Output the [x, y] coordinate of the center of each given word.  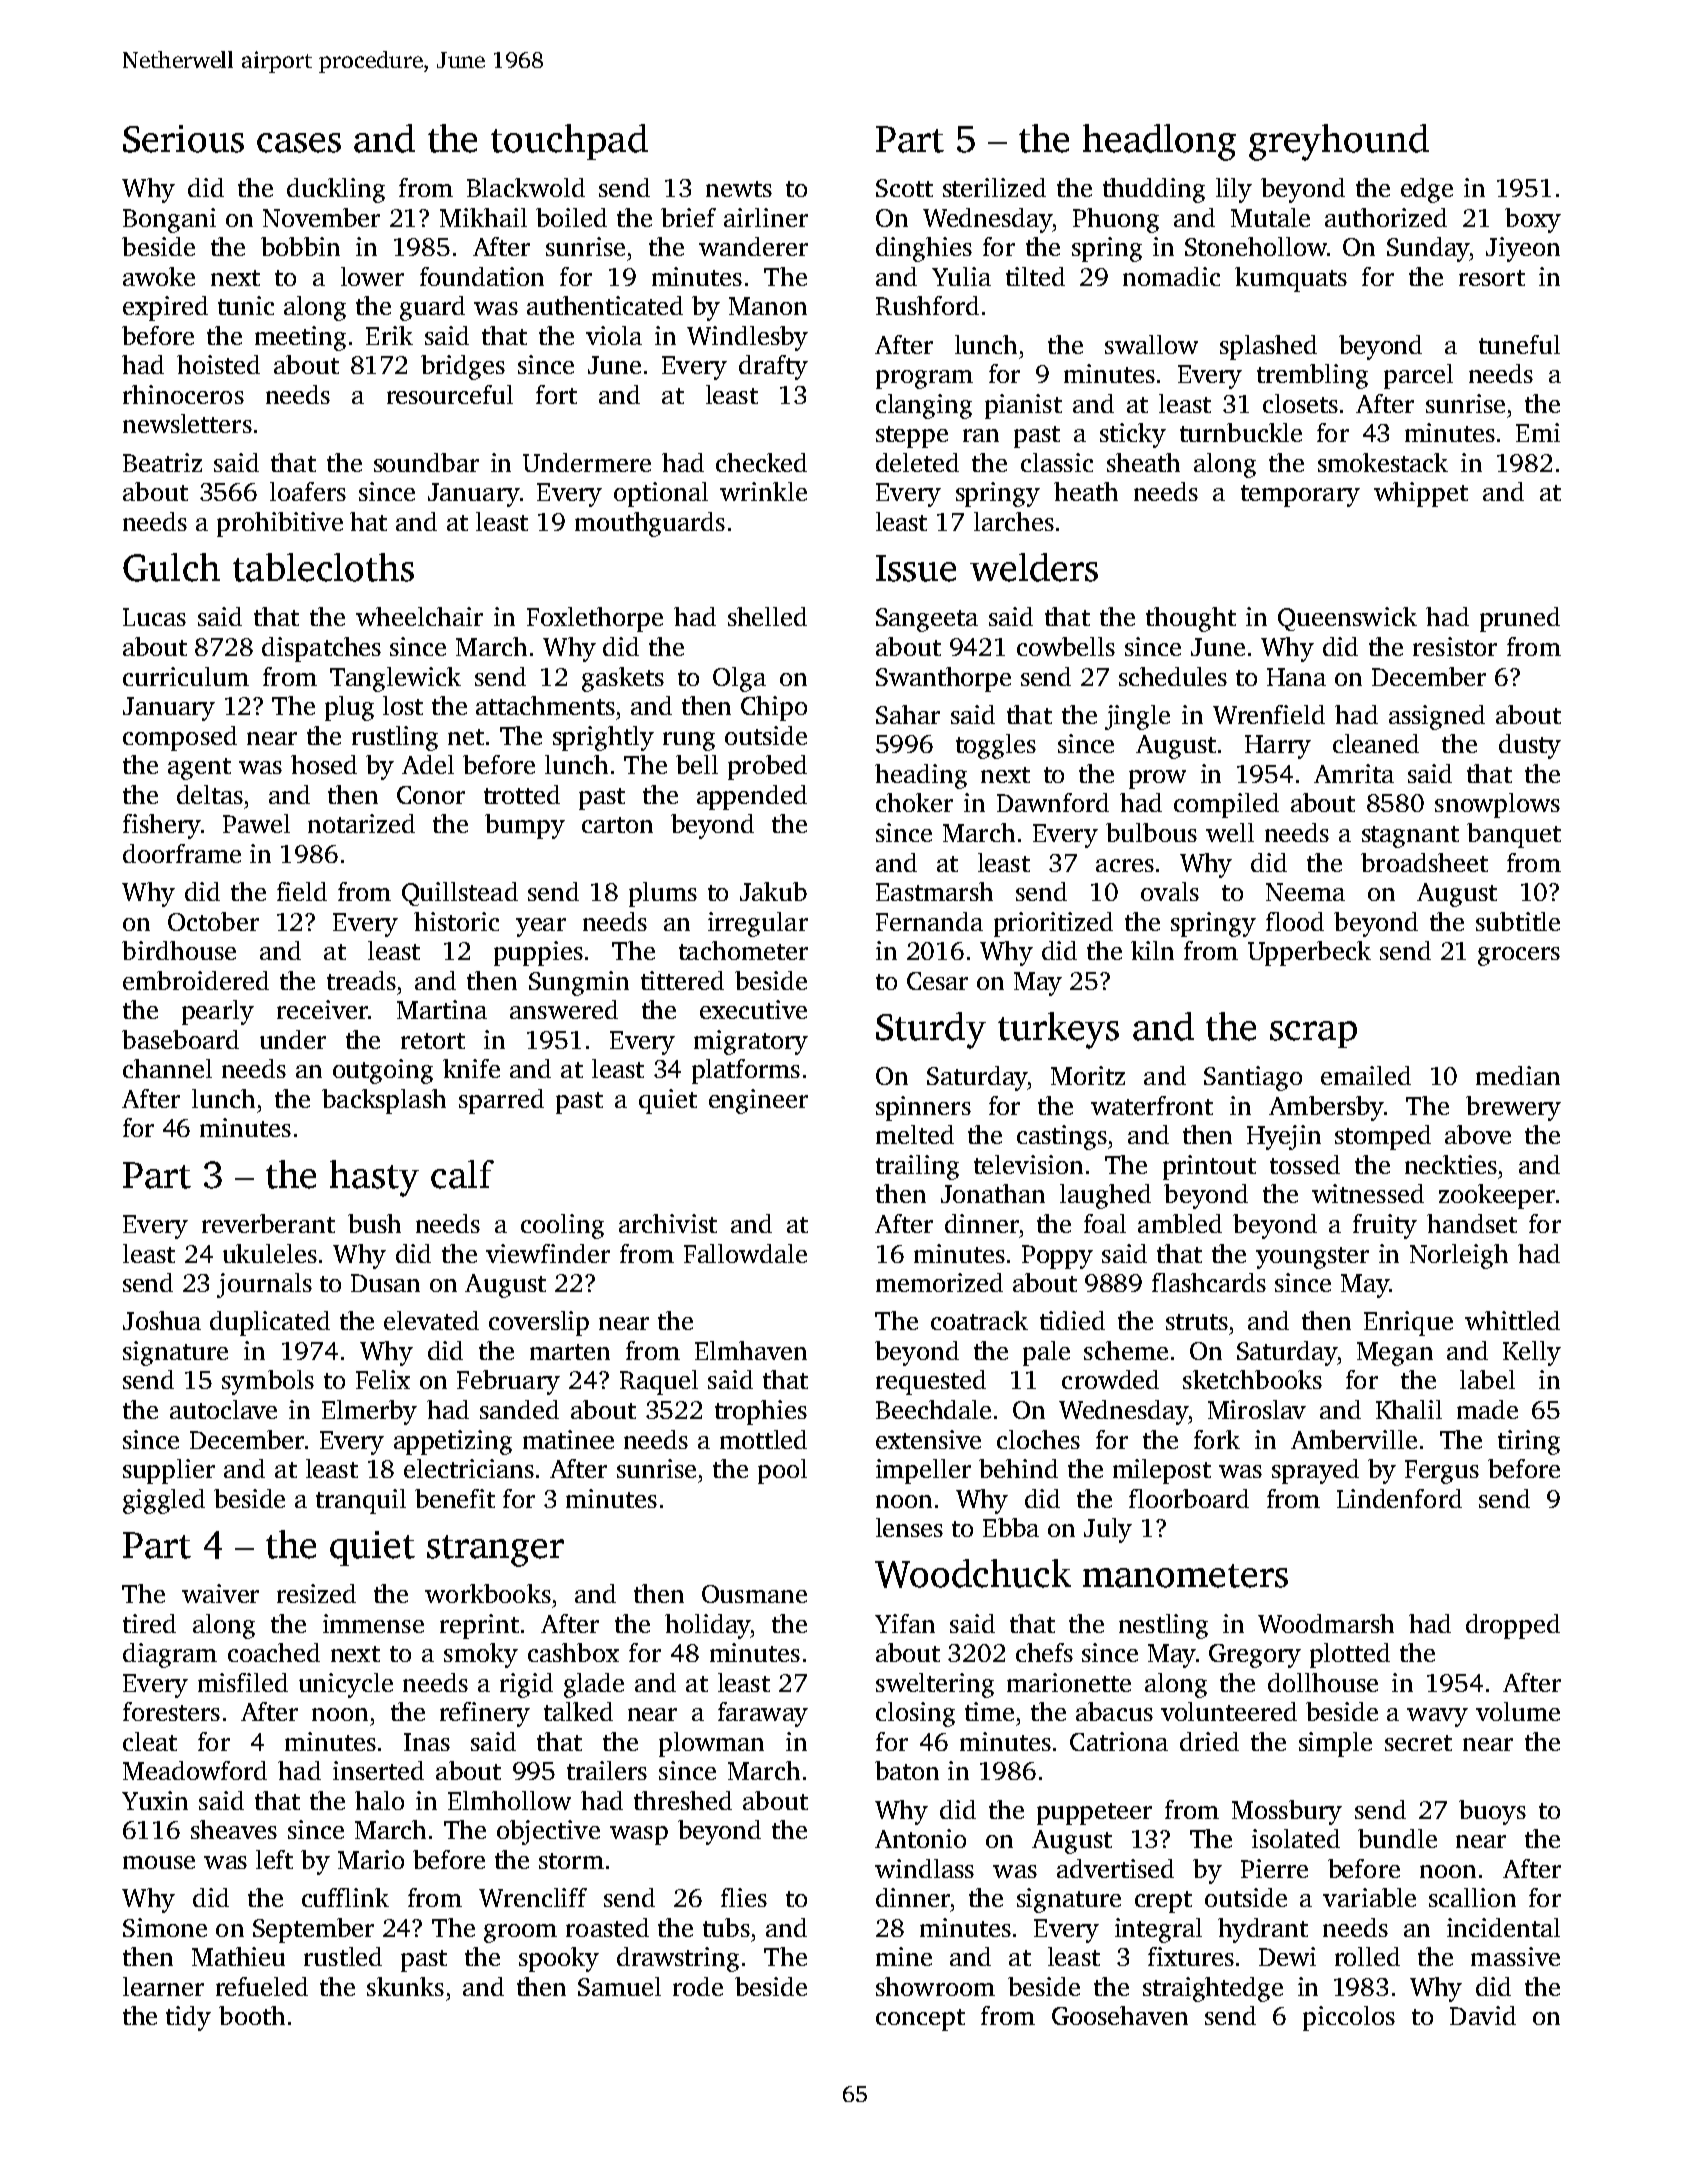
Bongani [169, 220]
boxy [1533, 220]
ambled [1180, 1223]
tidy [188, 2018]
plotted [1350, 1655]
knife [471, 1068]
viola [614, 335]
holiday [707, 1626]
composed [180, 738]
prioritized [1053, 924]
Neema [1305, 892]
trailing [917, 1167]
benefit [455, 1498]
